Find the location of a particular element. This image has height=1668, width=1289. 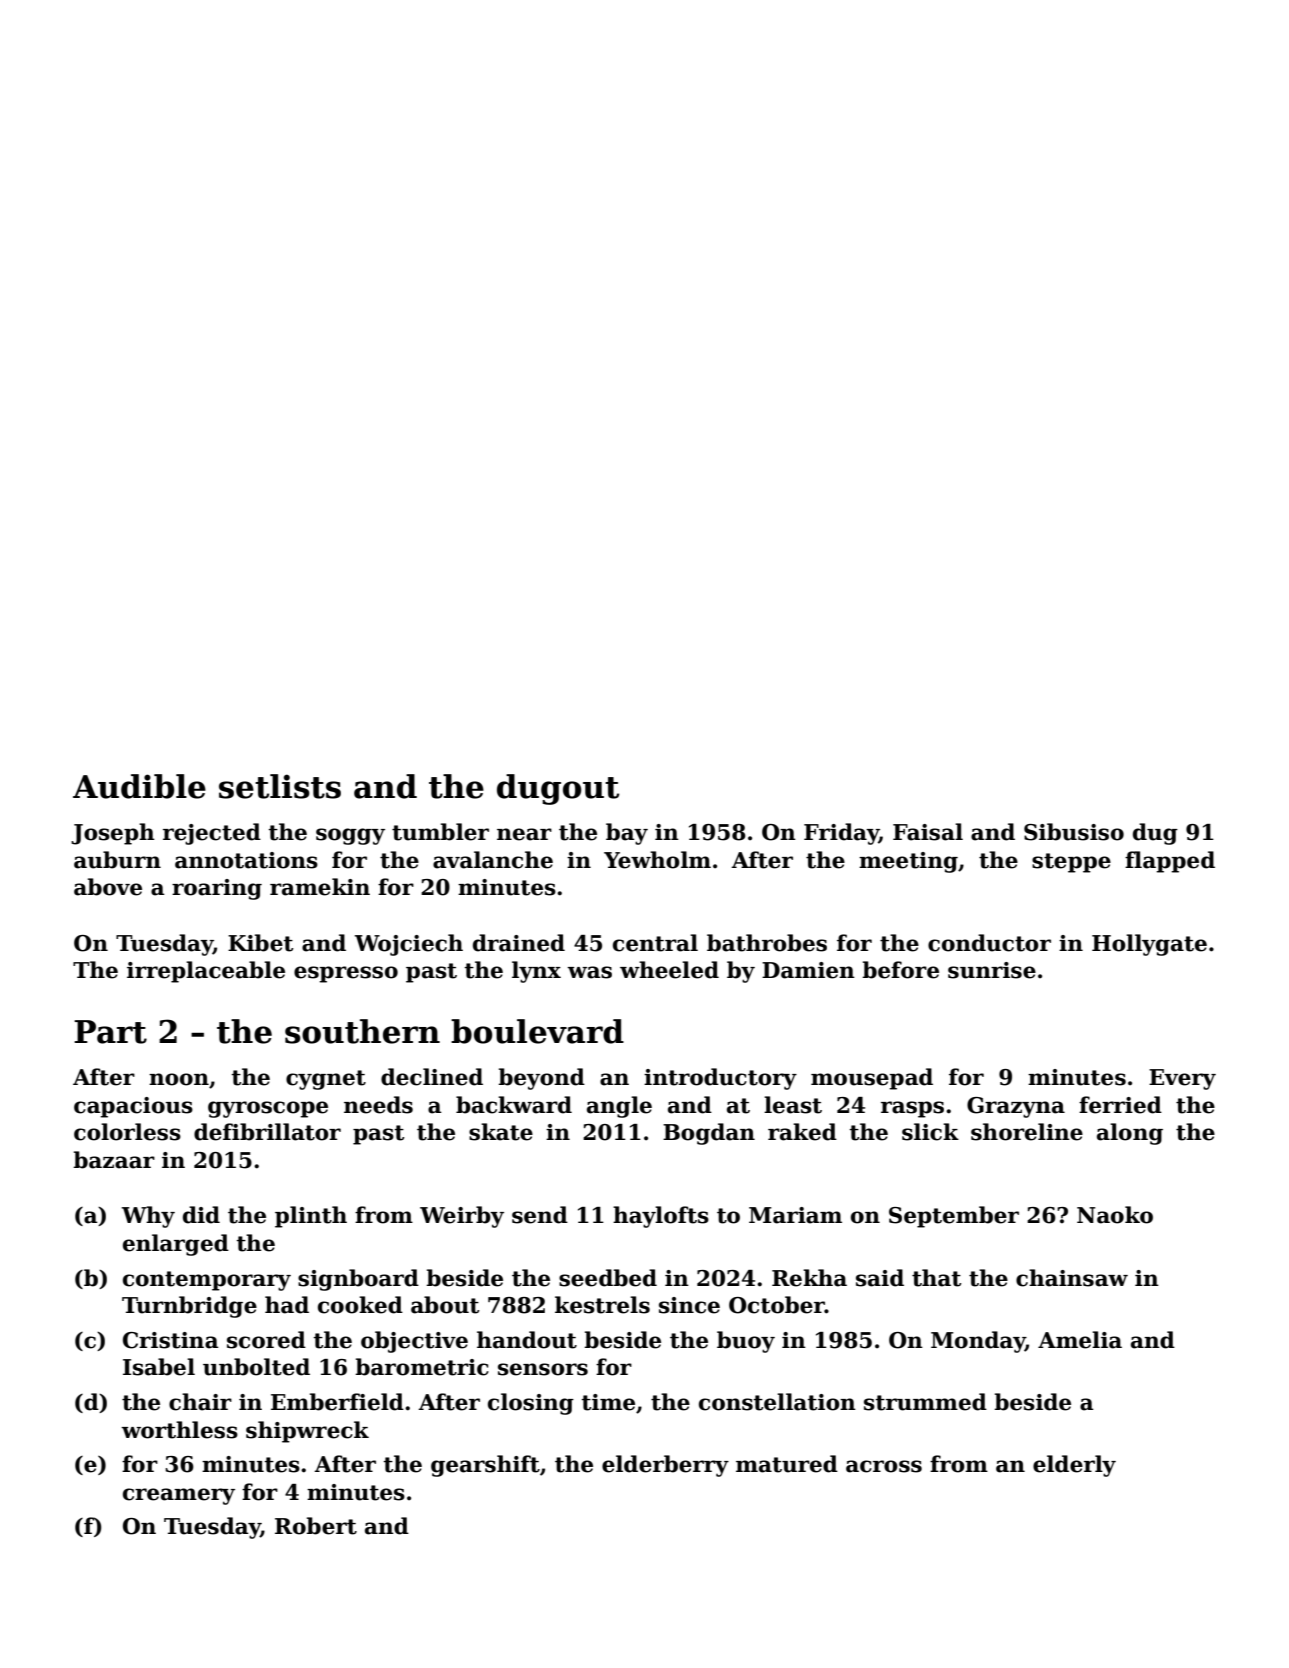

dugout is located at coordinates (558, 789).
